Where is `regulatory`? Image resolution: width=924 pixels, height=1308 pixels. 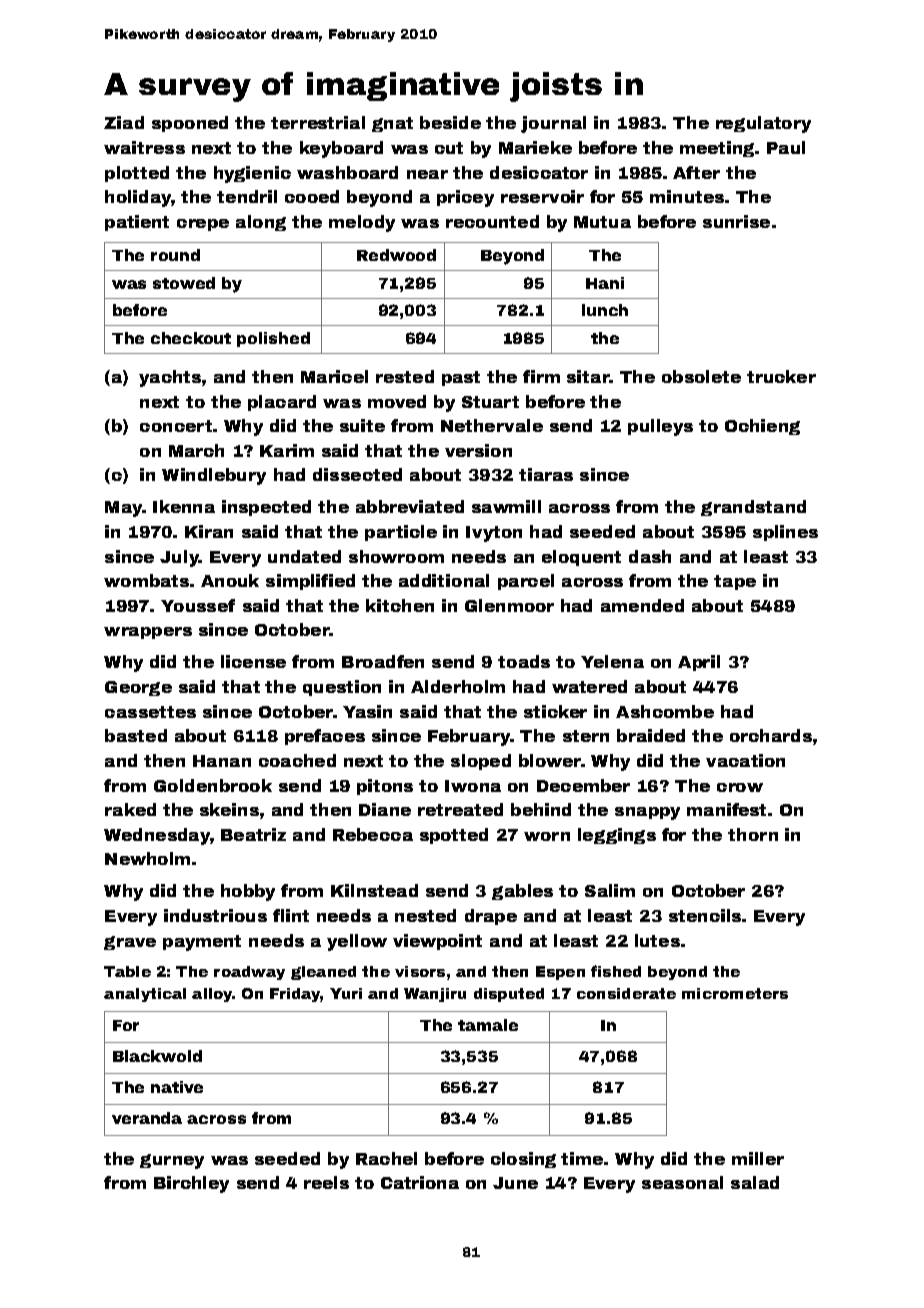 regulatory is located at coordinates (763, 124).
